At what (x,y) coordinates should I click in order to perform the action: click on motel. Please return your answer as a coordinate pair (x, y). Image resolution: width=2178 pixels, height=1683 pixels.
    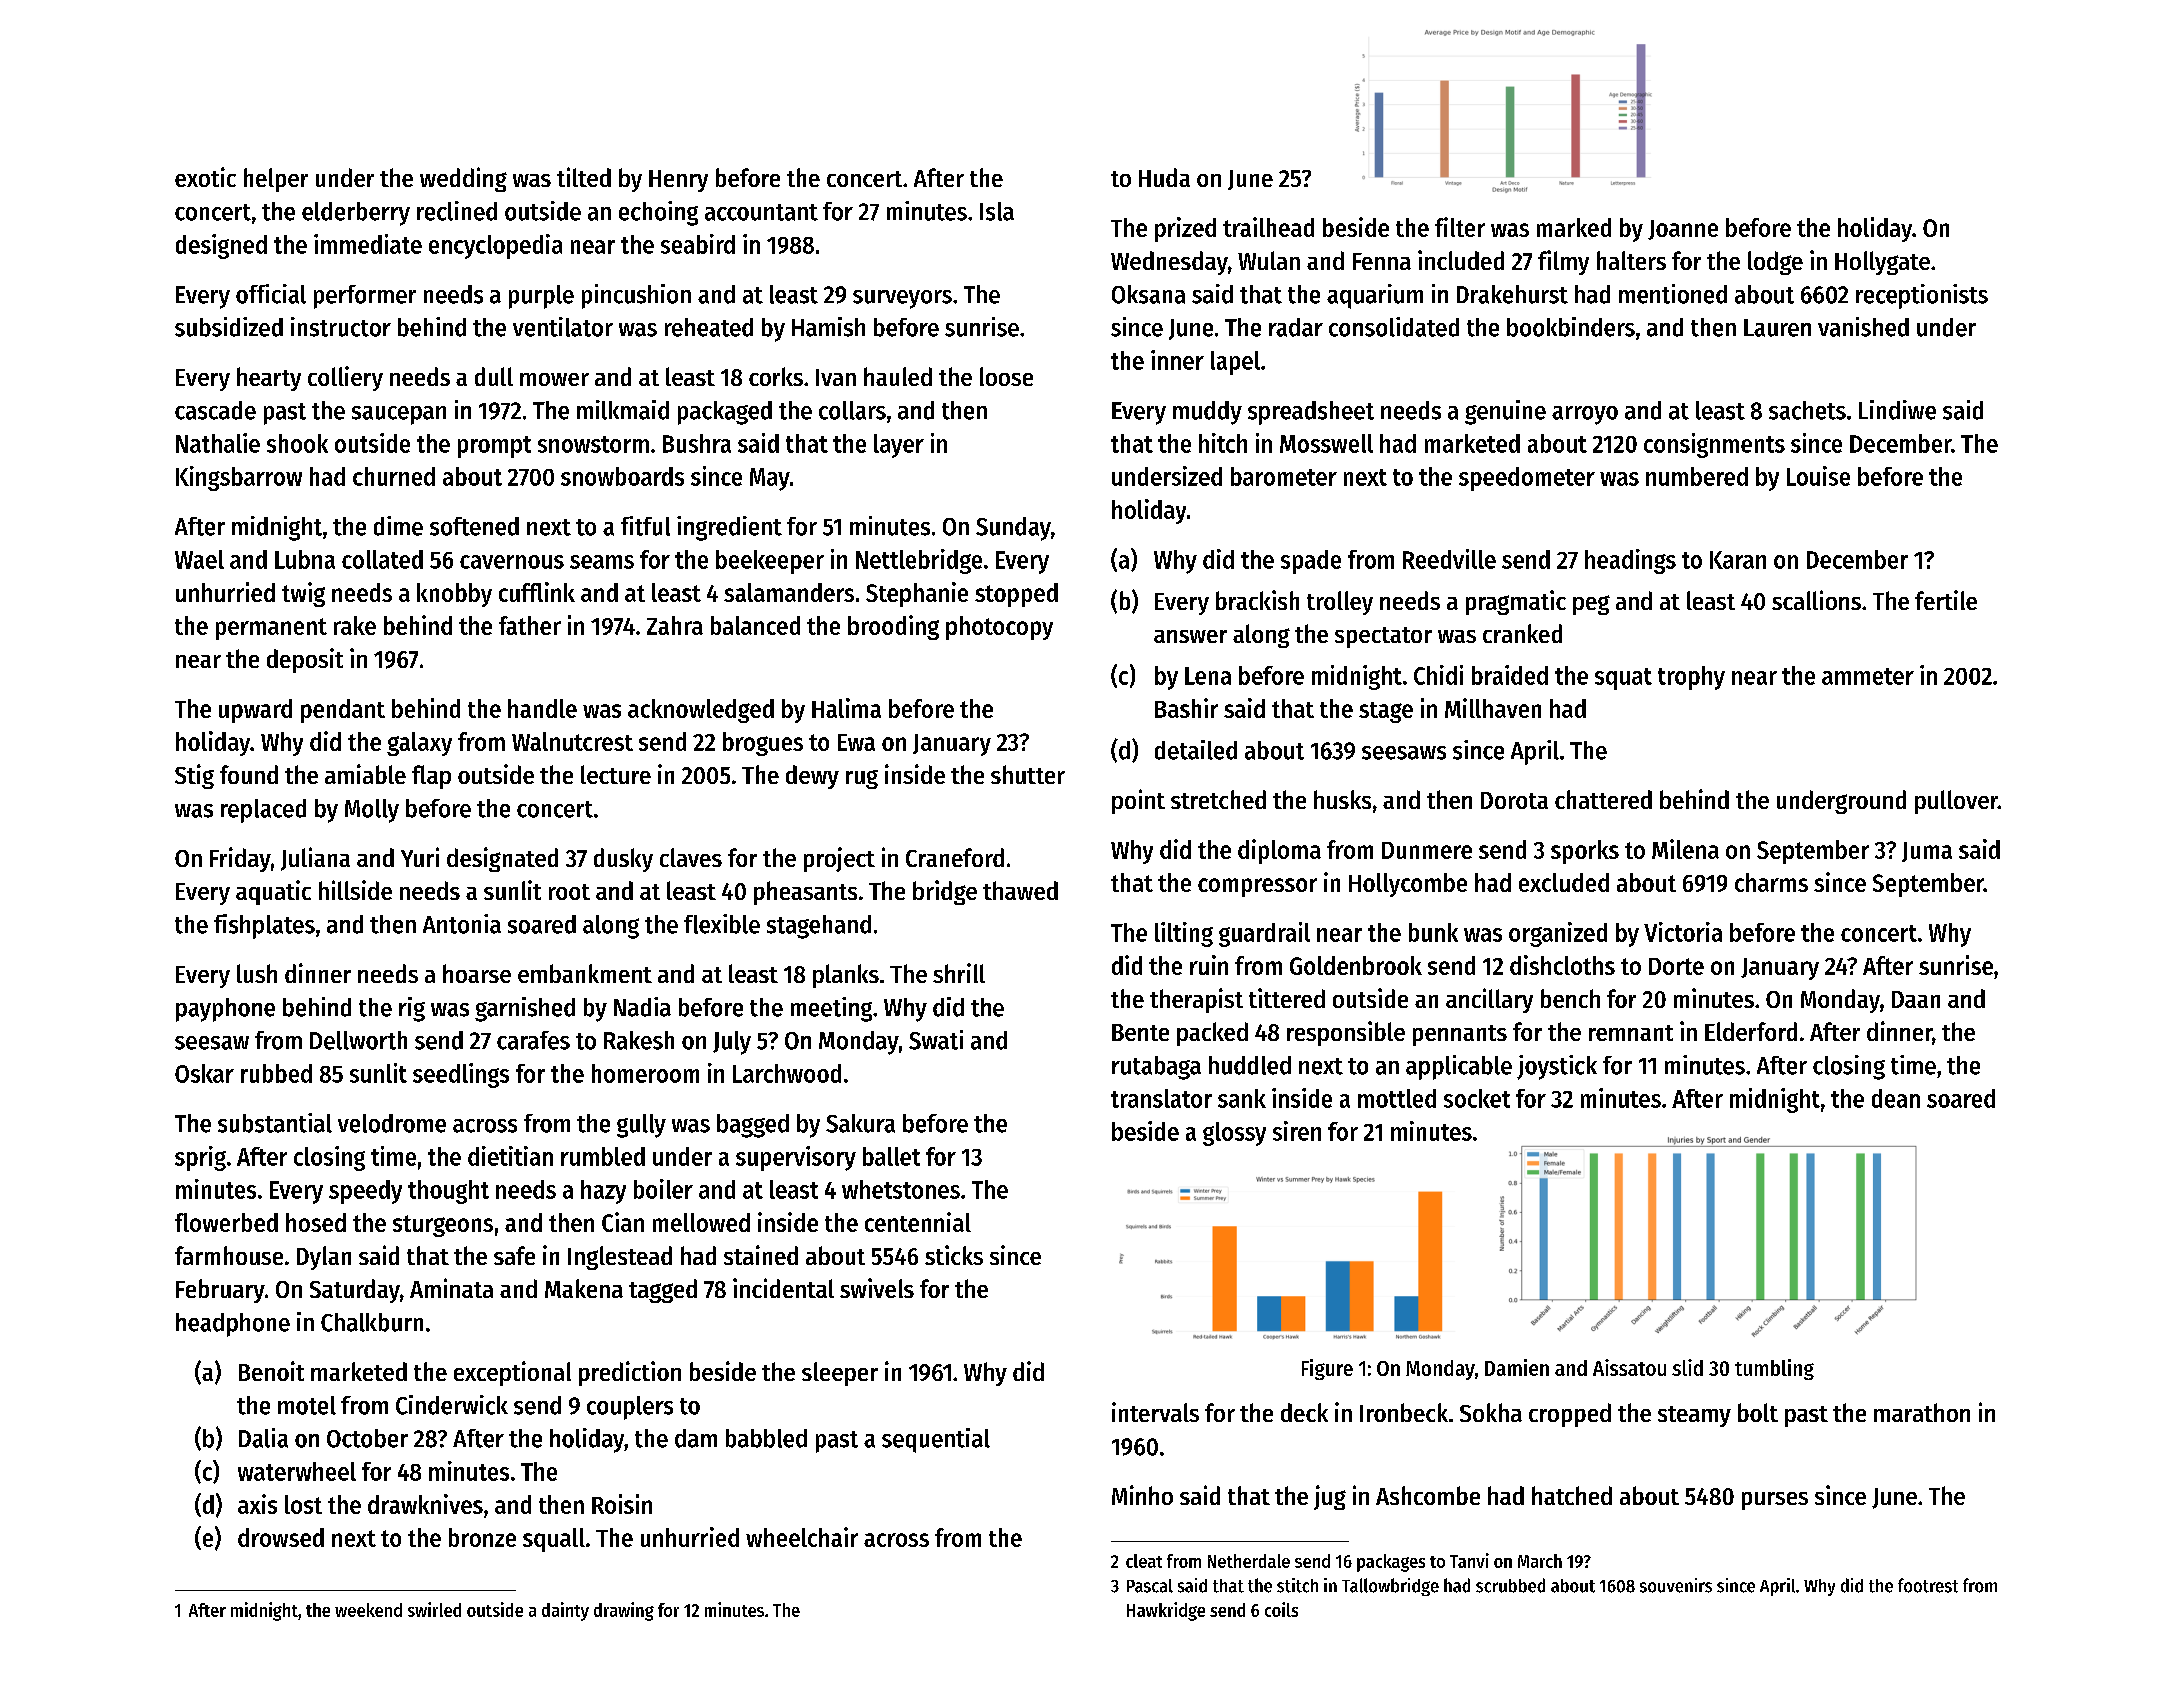
    Looking at the image, I should click on (307, 1405).
